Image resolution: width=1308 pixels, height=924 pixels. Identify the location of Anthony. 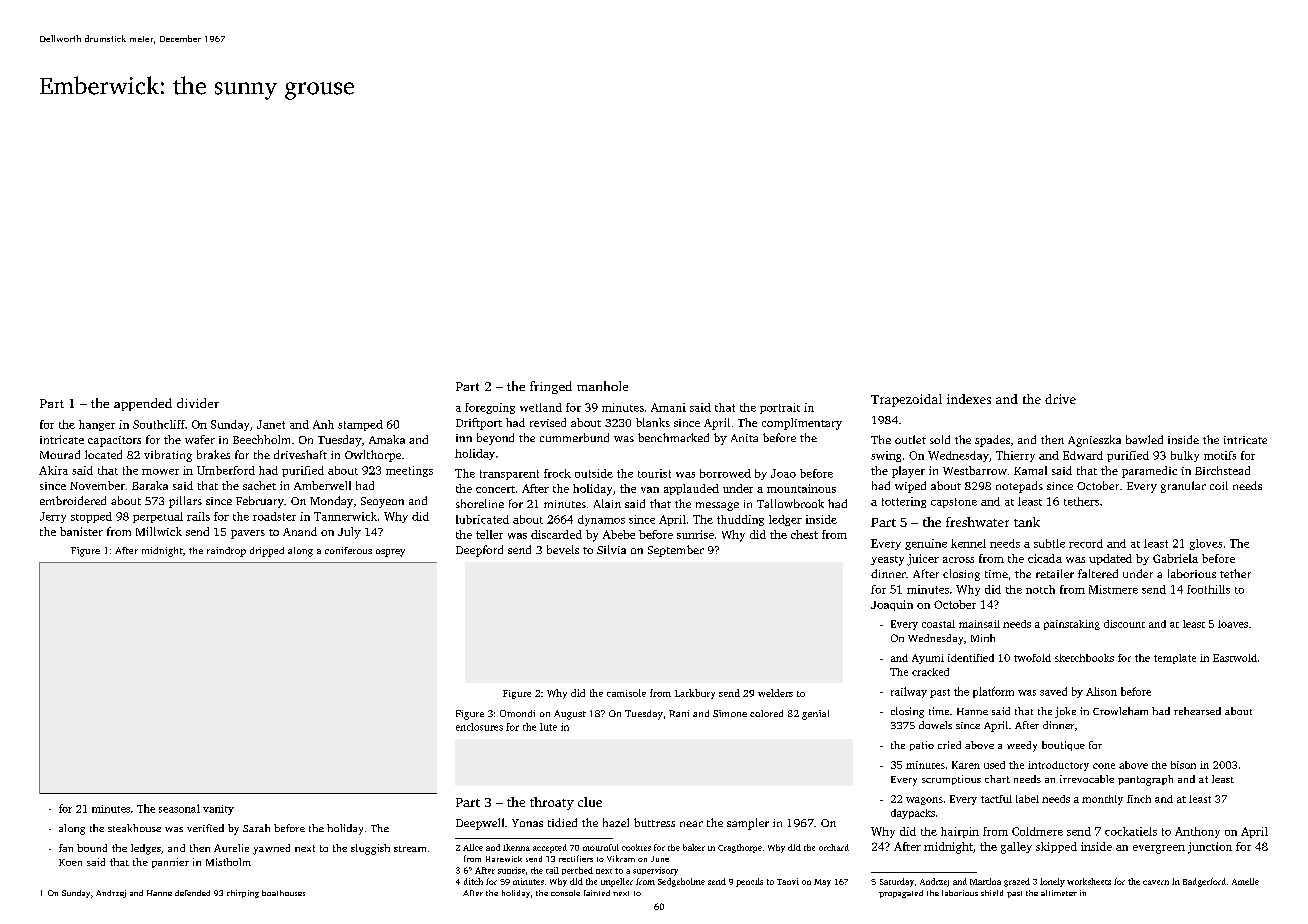
(1197, 832).
